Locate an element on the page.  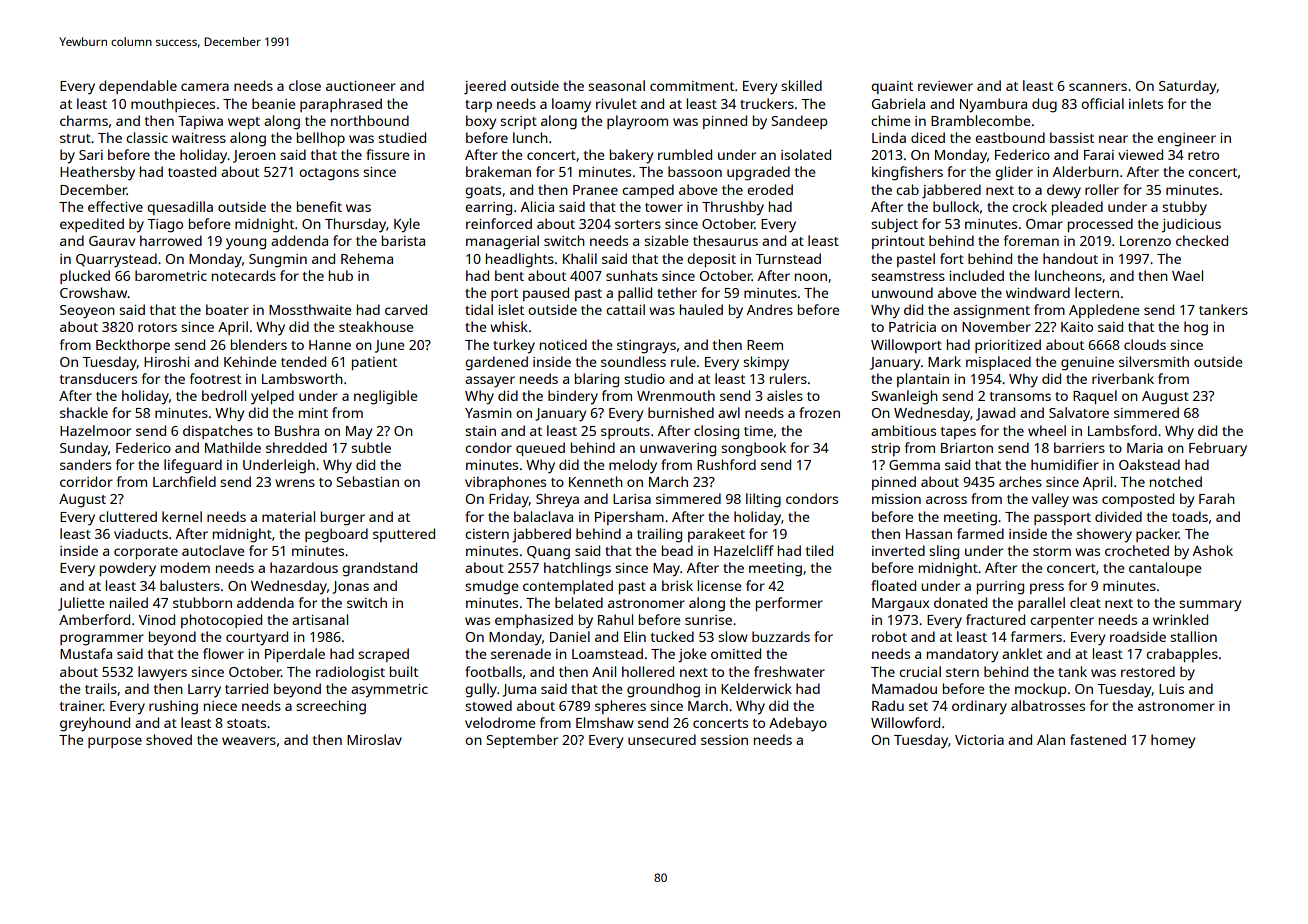
stain is located at coordinates (480, 431).
